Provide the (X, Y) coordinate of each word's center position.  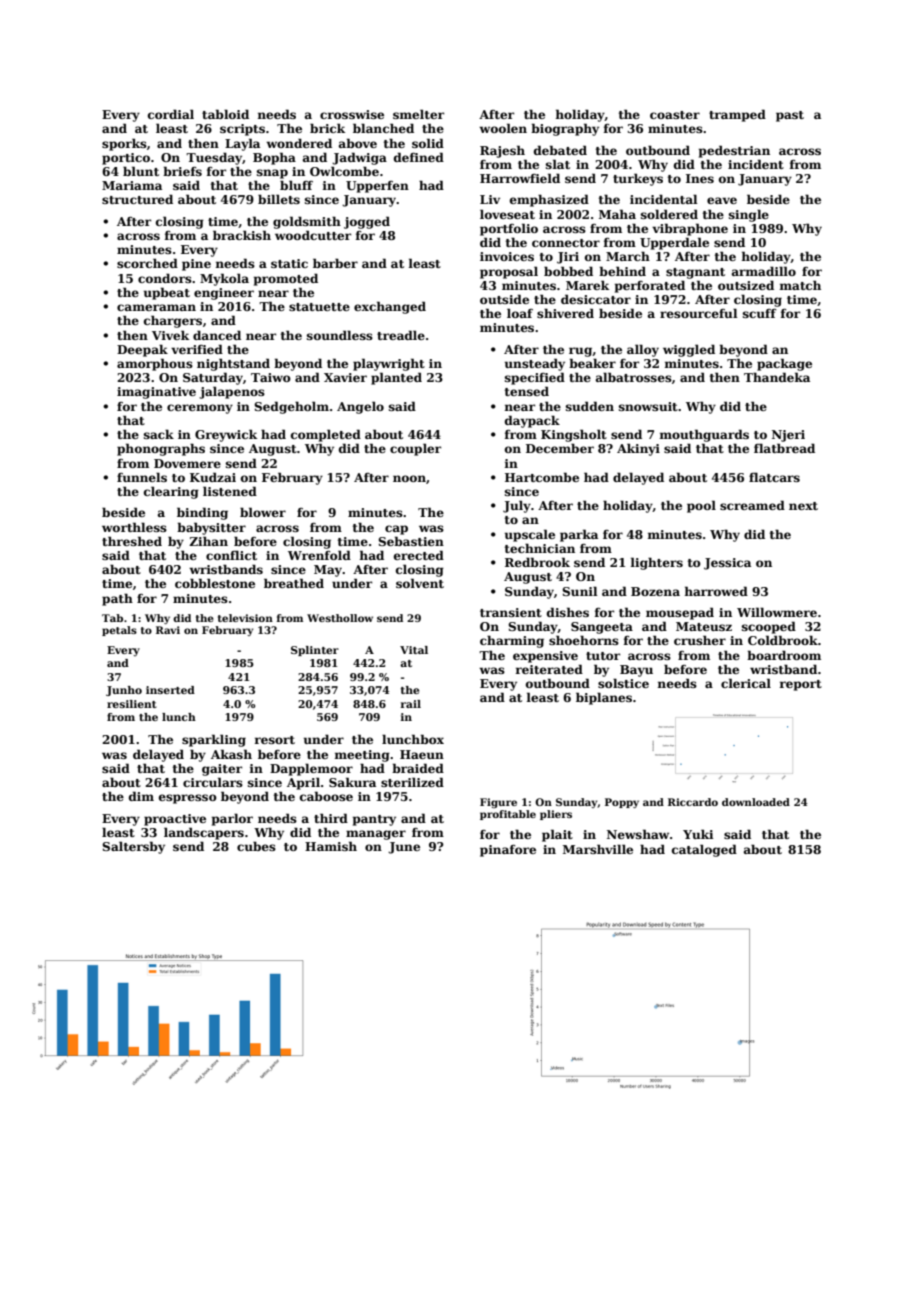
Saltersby (133, 847)
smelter (418, 114)
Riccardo (693, 802)
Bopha (274, 158)
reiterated (549, 669)
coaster (675, 115)
